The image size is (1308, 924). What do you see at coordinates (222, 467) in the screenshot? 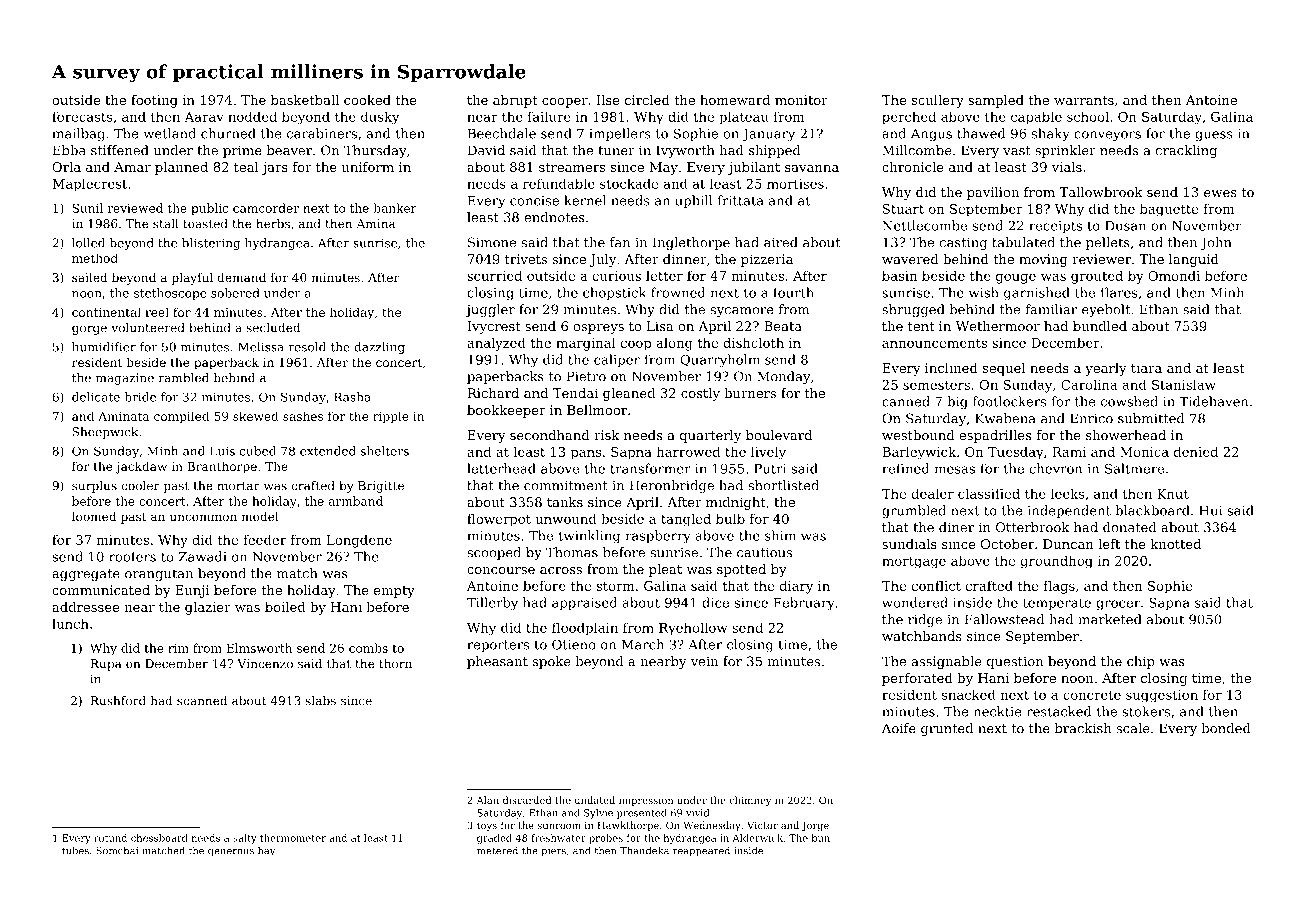
I see `Branthorpe` at bounding box center [222, 467].
